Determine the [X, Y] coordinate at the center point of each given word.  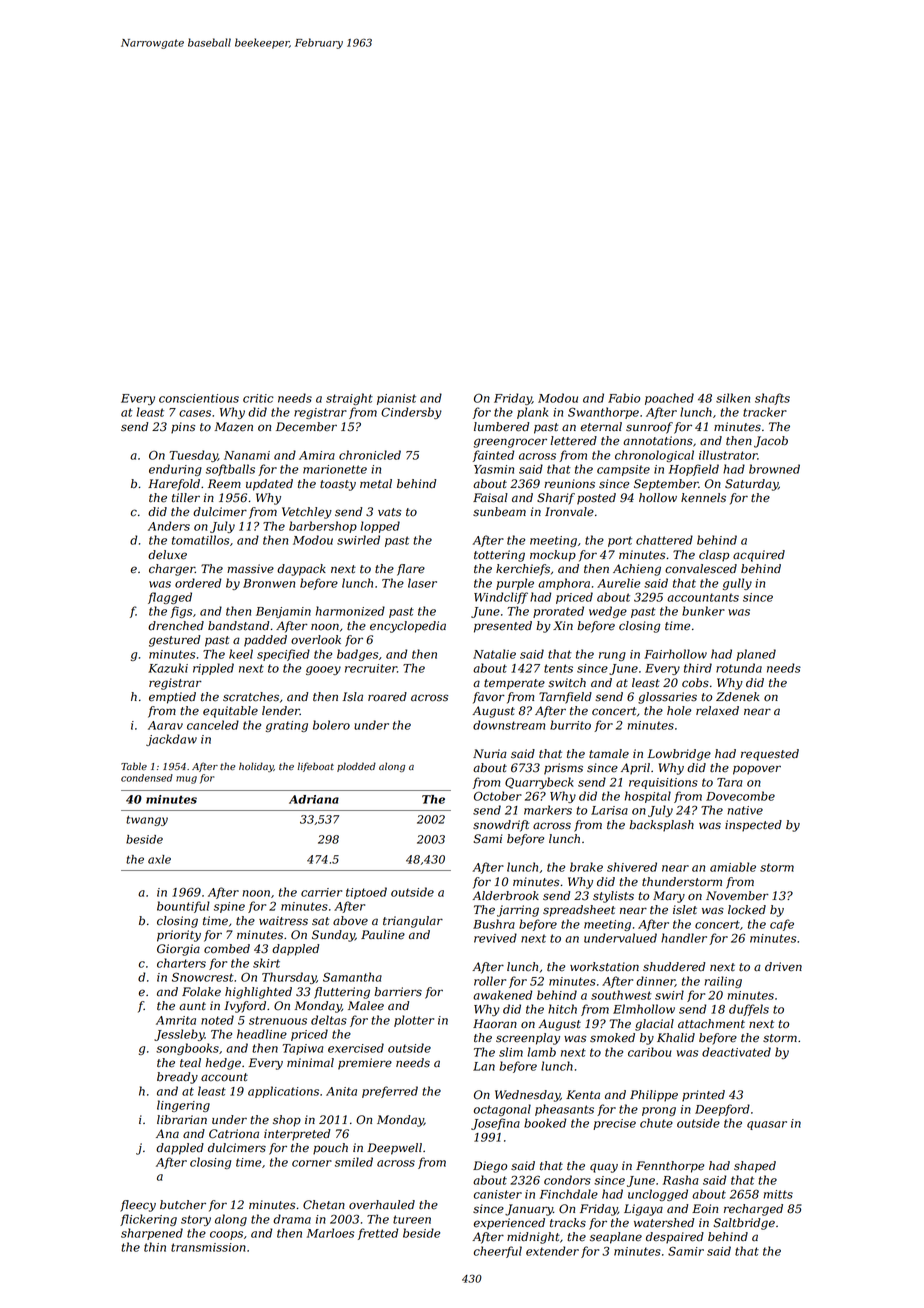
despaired [675, 1238]
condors [567, 1180]
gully [737, 584]
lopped [380, 527]
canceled [213, 725]
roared [387, 697]
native [745, 810]
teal [190, 1063]
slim [511, 1052]
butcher [183, 1205]
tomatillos [200, 540]
